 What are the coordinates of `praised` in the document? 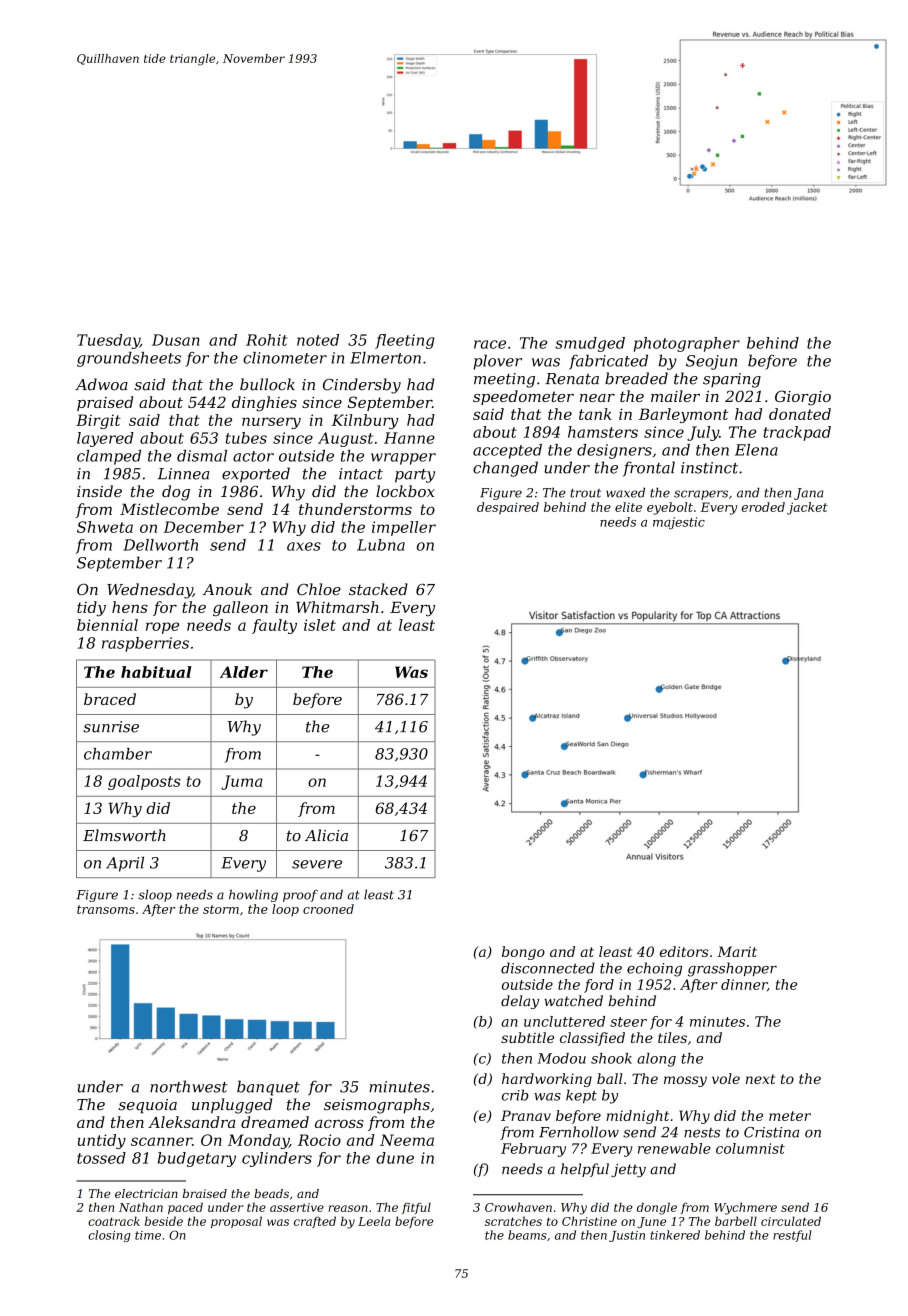 It's located at (105, 403).
